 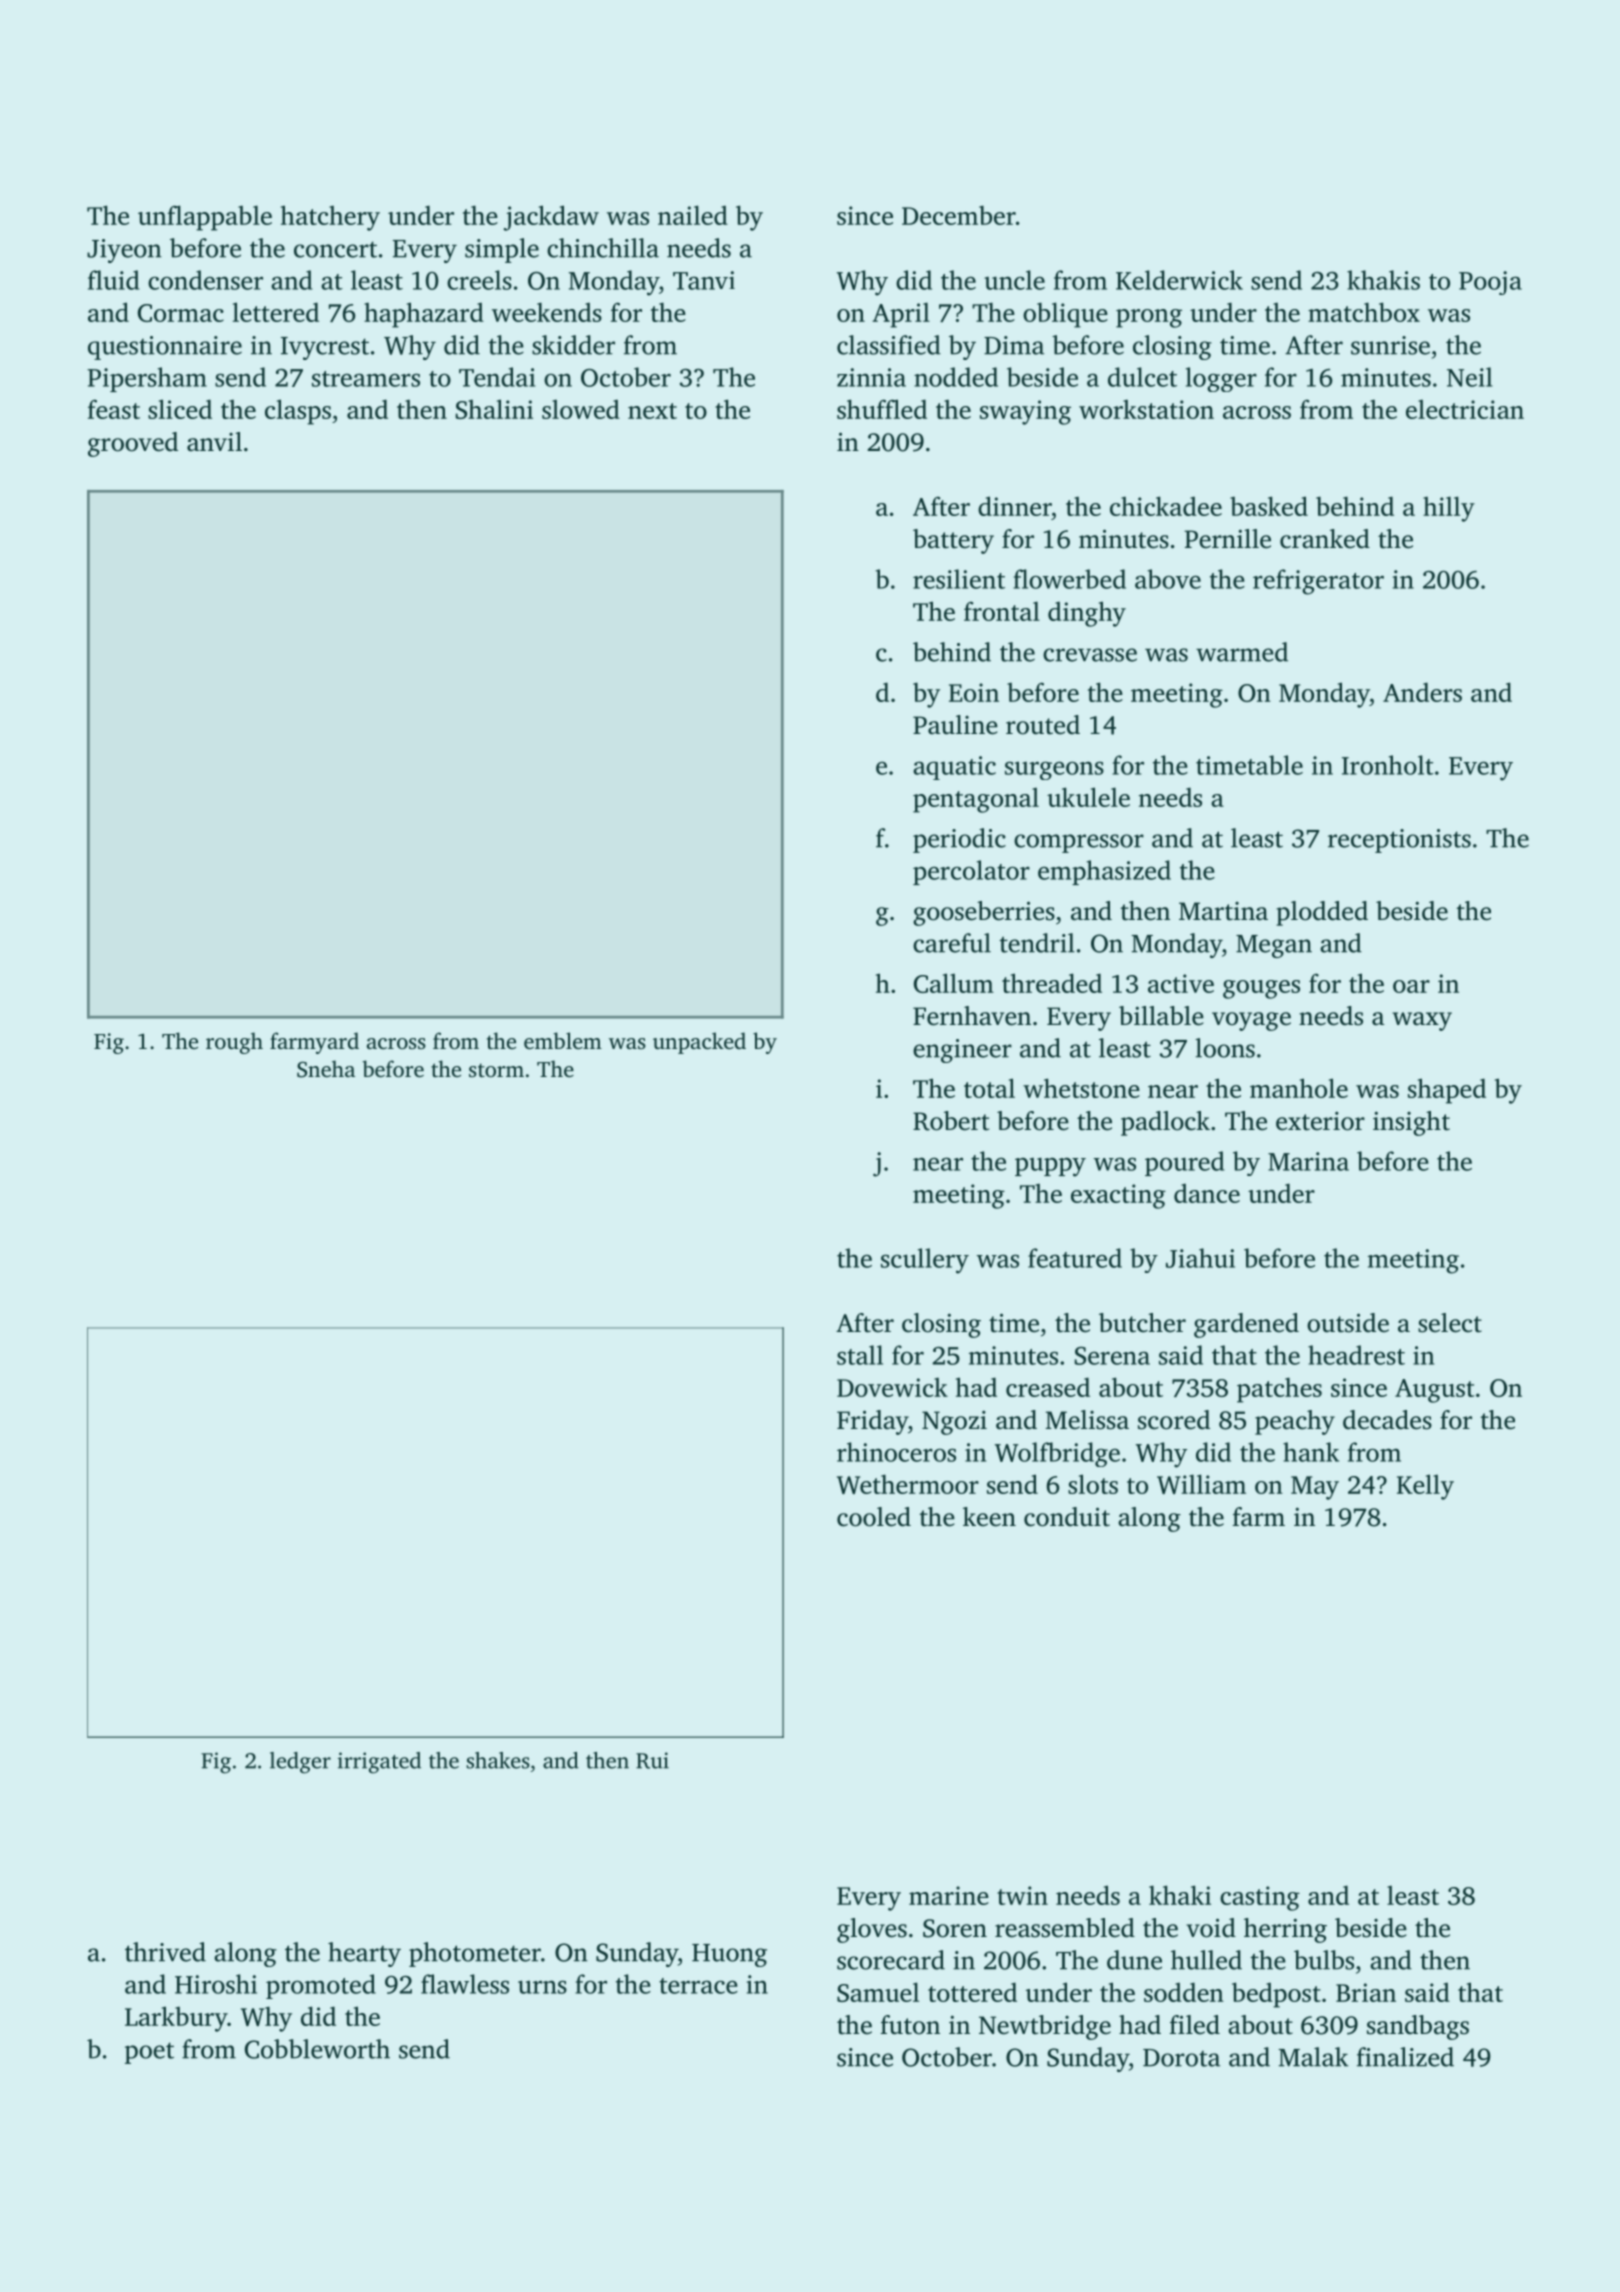 What do you see at coordinates (300, 1763) in the page?
I see `ledger` at bounding box center [300, 1763].
